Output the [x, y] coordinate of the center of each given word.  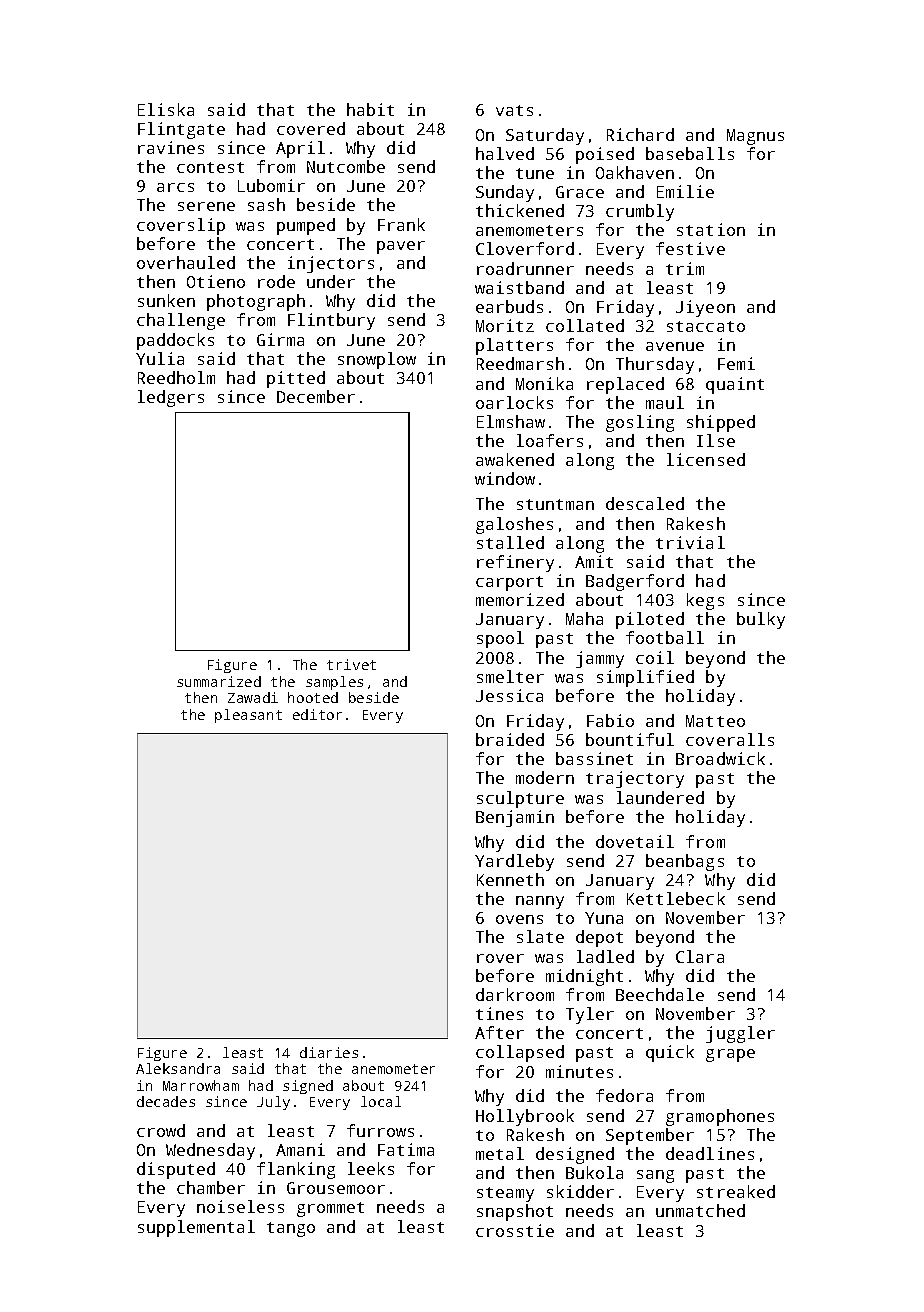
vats [514, 110]
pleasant [248, 716]
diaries [329, 1052]
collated [585, 325]
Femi [736, 363]
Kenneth [510, 879]
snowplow [377, 360]
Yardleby [514, 862]
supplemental [196, 1228]
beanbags [685, 862]
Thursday [655, 365]
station [711, 229]
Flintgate [181, 130]
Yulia [160, 358]
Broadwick [720, 758]
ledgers [171, 398]
